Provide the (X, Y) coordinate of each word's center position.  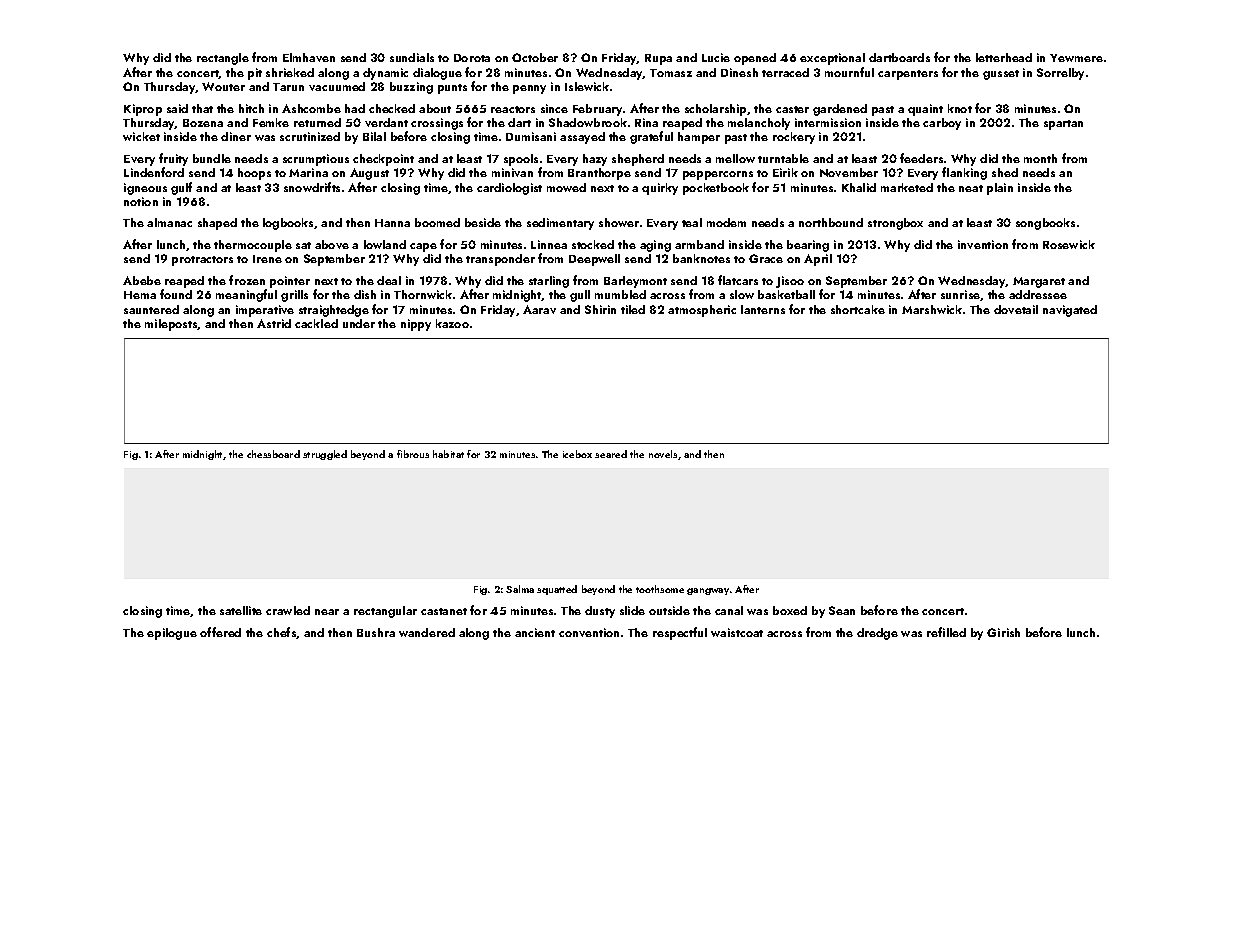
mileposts (171, 325)
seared (611, 454)
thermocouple (253, 246)
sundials (412, 57)
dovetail (1016, 309)
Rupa (658, 59)
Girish (1003, 632)
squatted (557, 590)
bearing (808, 246)
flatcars (738, 280)
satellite (241, 610)
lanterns (763, 309)
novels (663, 454)
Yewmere (1076, 58)
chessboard (273, 454)
